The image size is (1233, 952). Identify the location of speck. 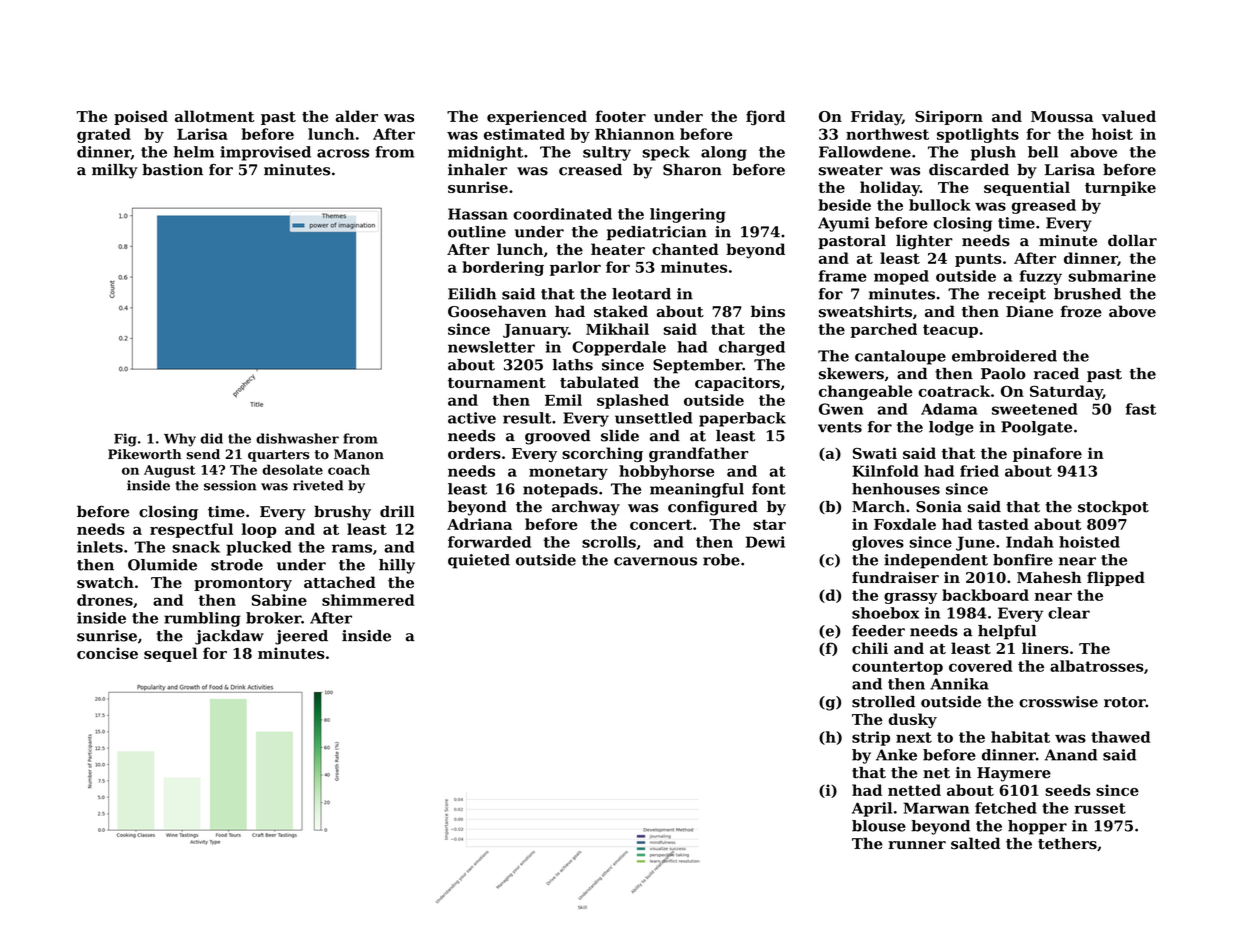
(666, 153).
